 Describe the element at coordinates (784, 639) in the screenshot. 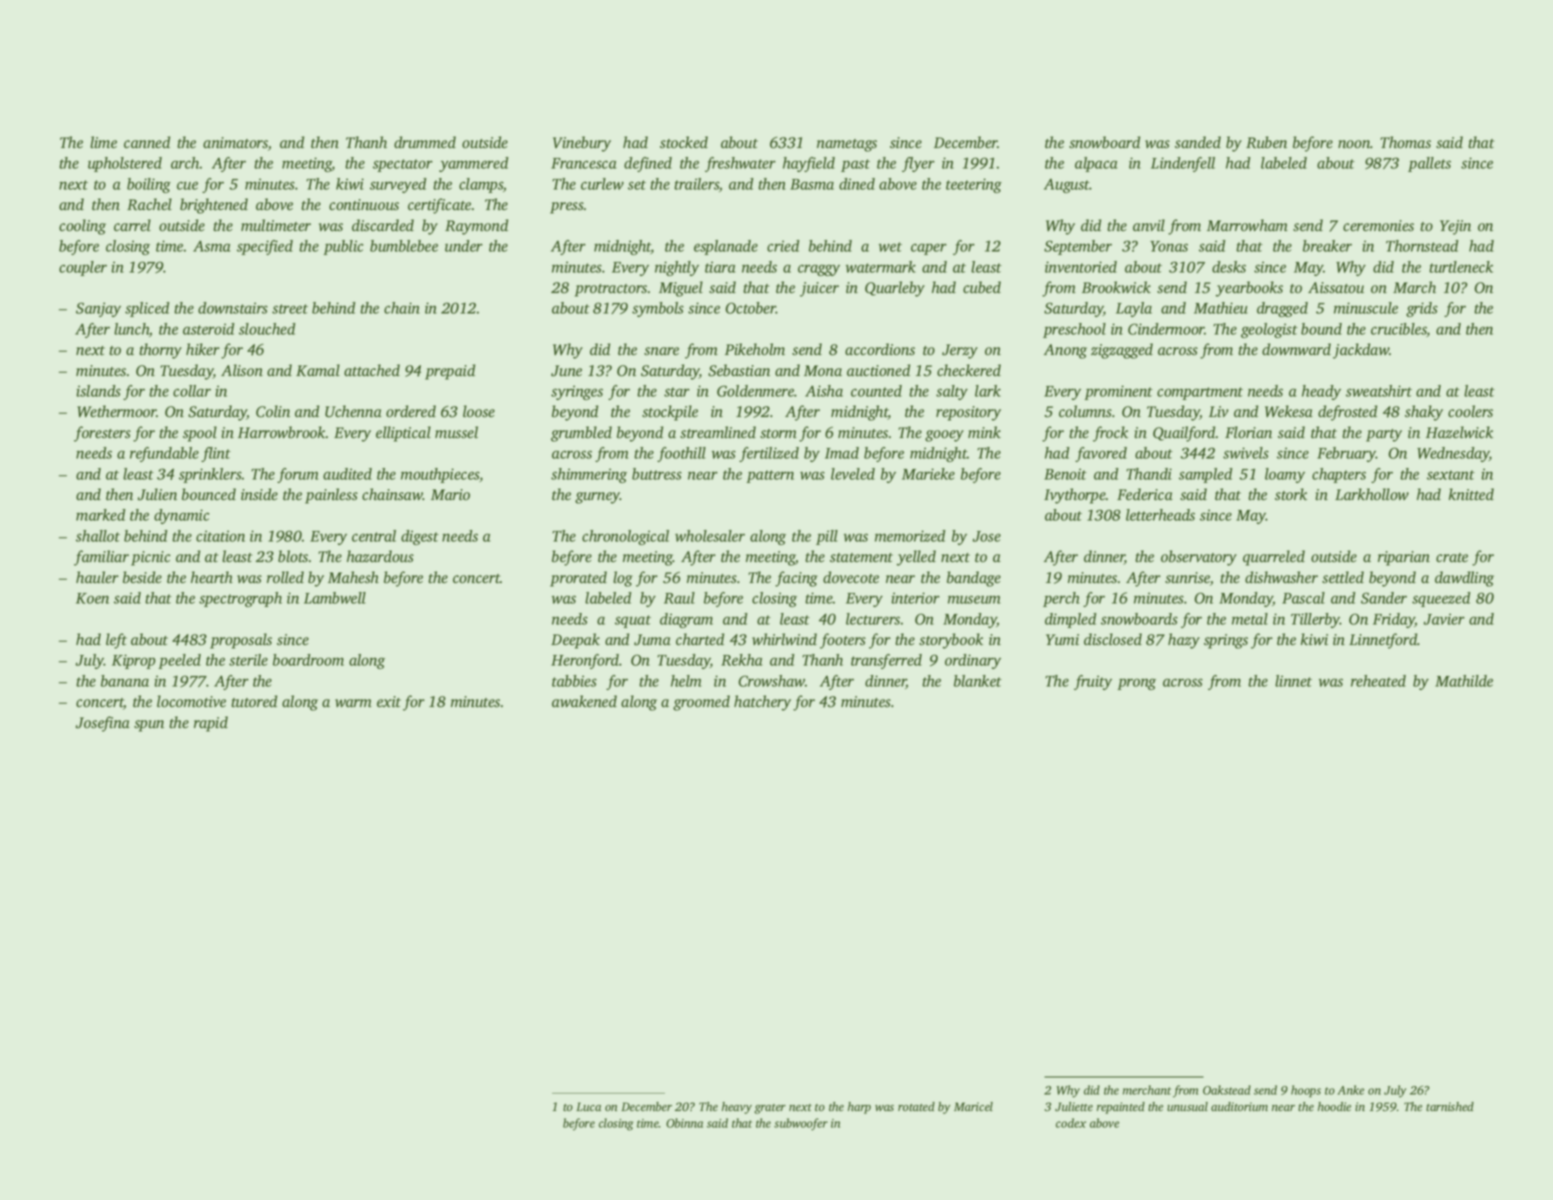

I see `whirlwind` at that location.
